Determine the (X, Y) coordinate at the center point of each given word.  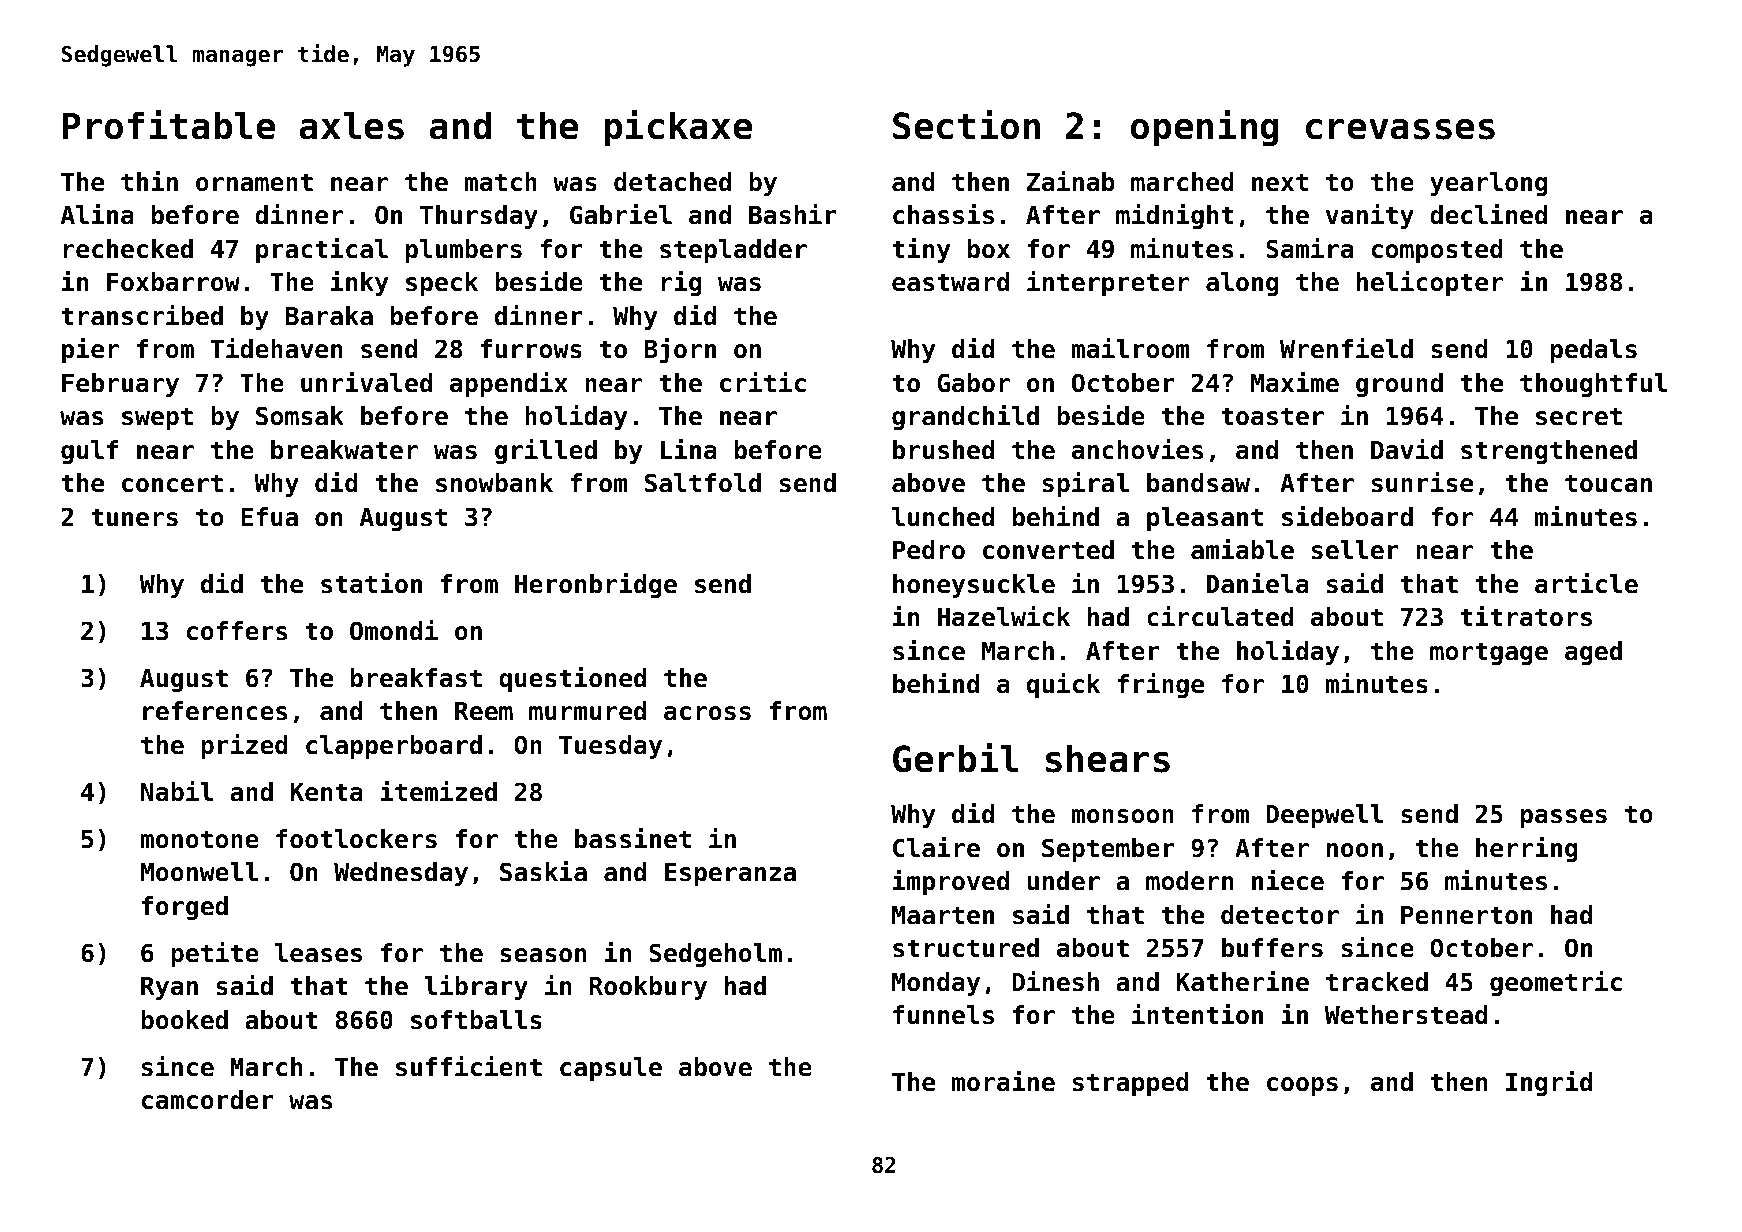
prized (244, 746)
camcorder (208, 1100)
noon (1355, 850)
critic (763, 382)
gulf (89, 452)
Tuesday (610, 747)
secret (1579, 416)
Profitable (169, 124)
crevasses (1400, 129)
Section (966, 124)
